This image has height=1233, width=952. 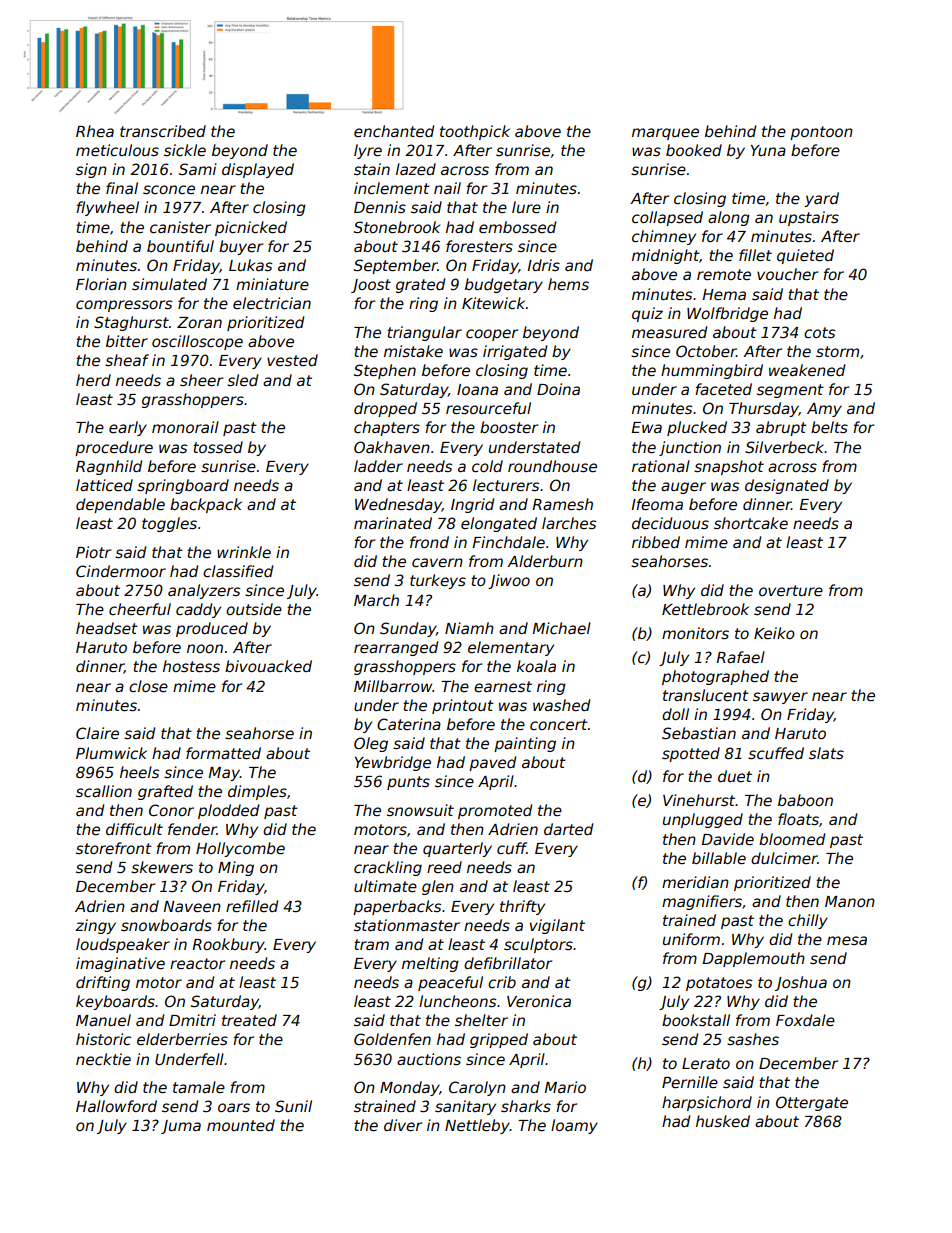 What do you see at coordinates (420, 810) in the image?
I see `snowsuit` at bounding box center [420, 810].
